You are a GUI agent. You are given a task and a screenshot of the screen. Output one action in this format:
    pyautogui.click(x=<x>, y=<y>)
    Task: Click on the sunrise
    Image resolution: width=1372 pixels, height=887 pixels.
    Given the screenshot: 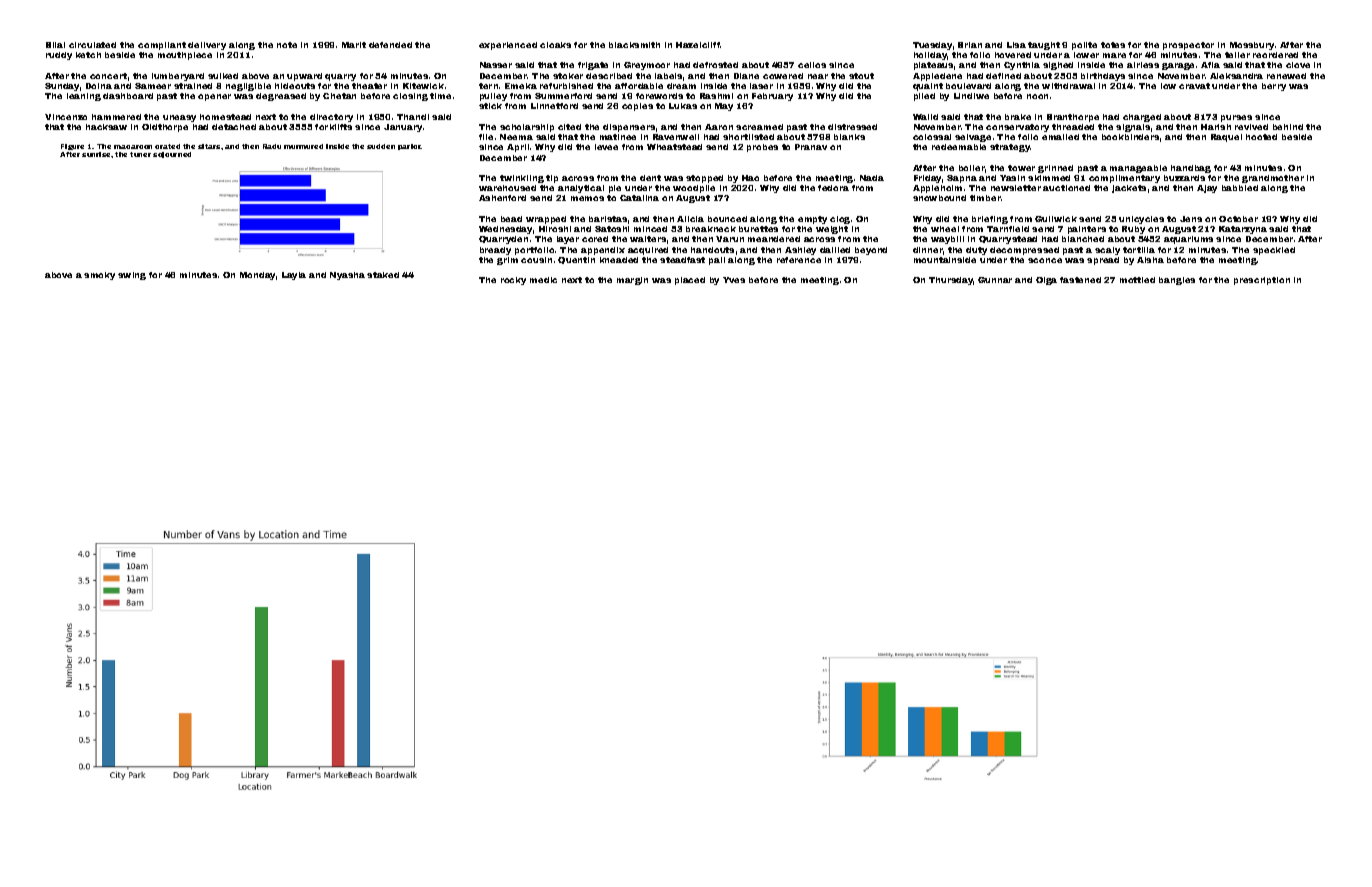 What is the action you would take?
    pyautogui.click(x=96, y=154)
